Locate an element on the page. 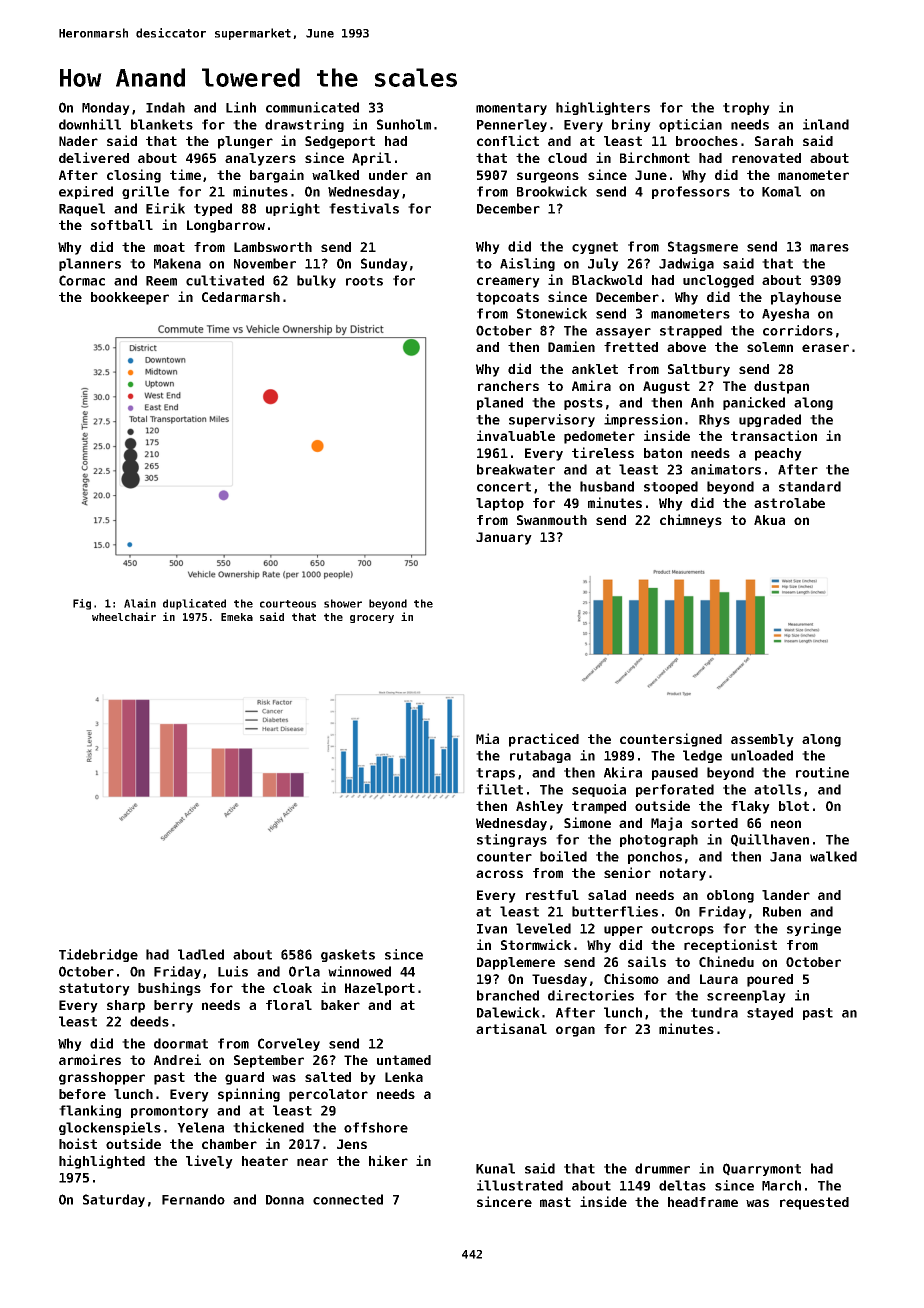 The width and height of the document is (924, 1308). Kunal is located at coordinates (495, 1168).
